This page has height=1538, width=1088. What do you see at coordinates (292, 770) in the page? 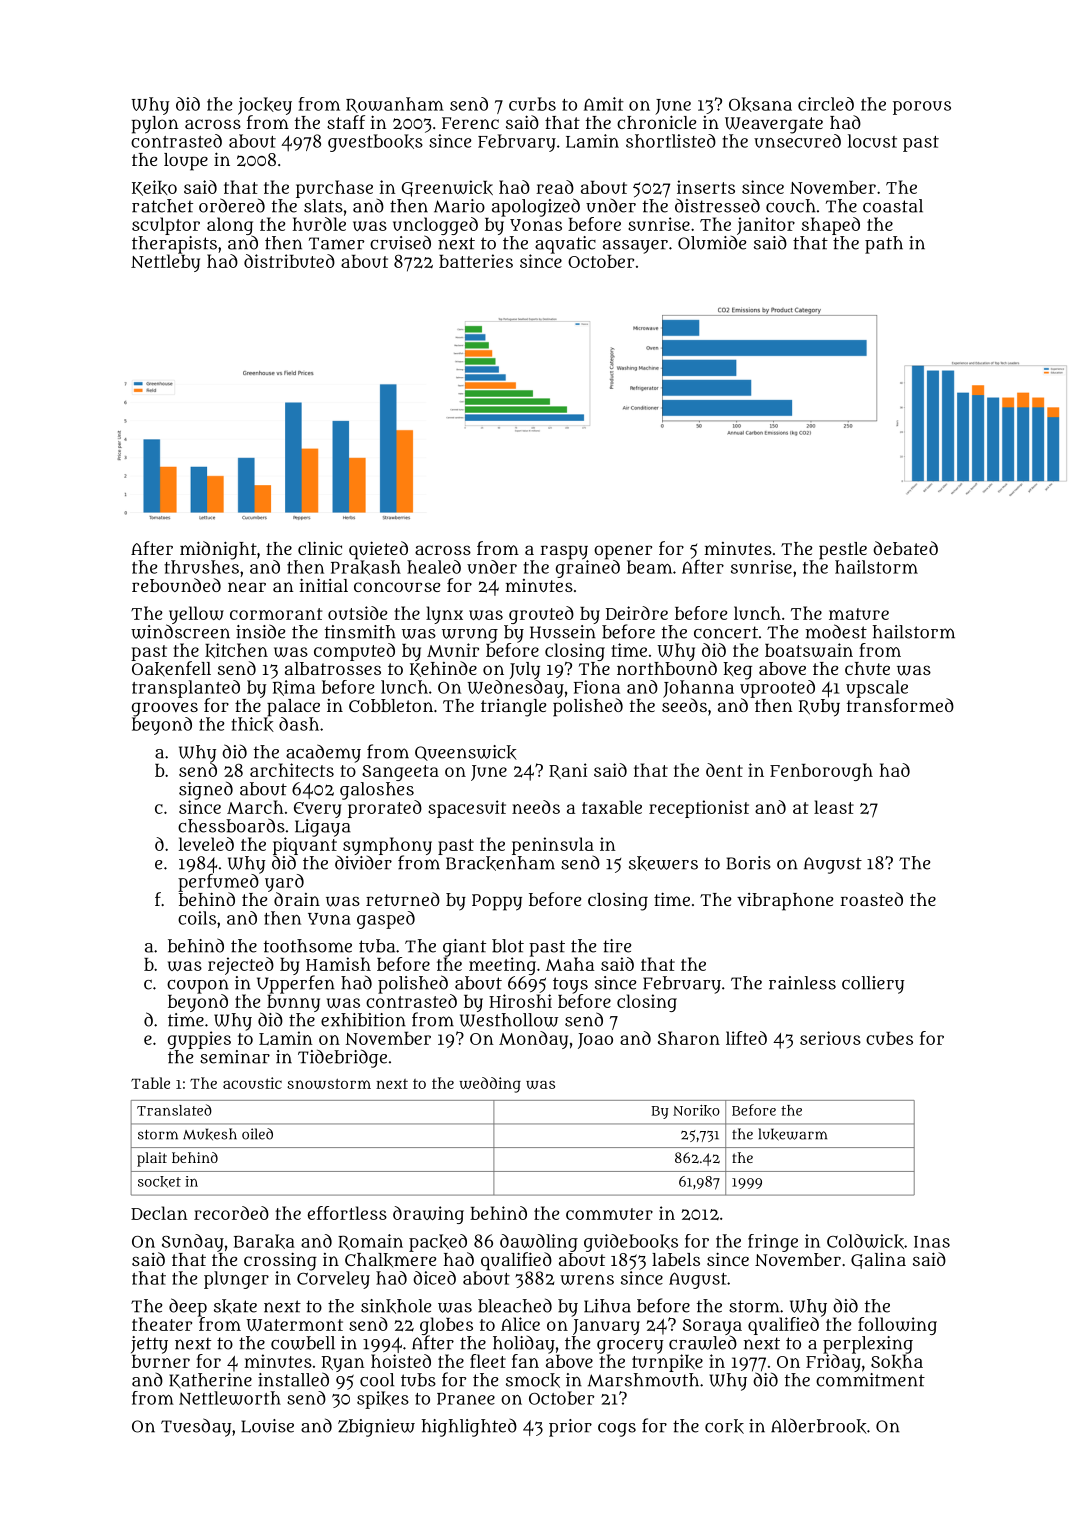
I see `architects` at bounding box center [292, 770].
